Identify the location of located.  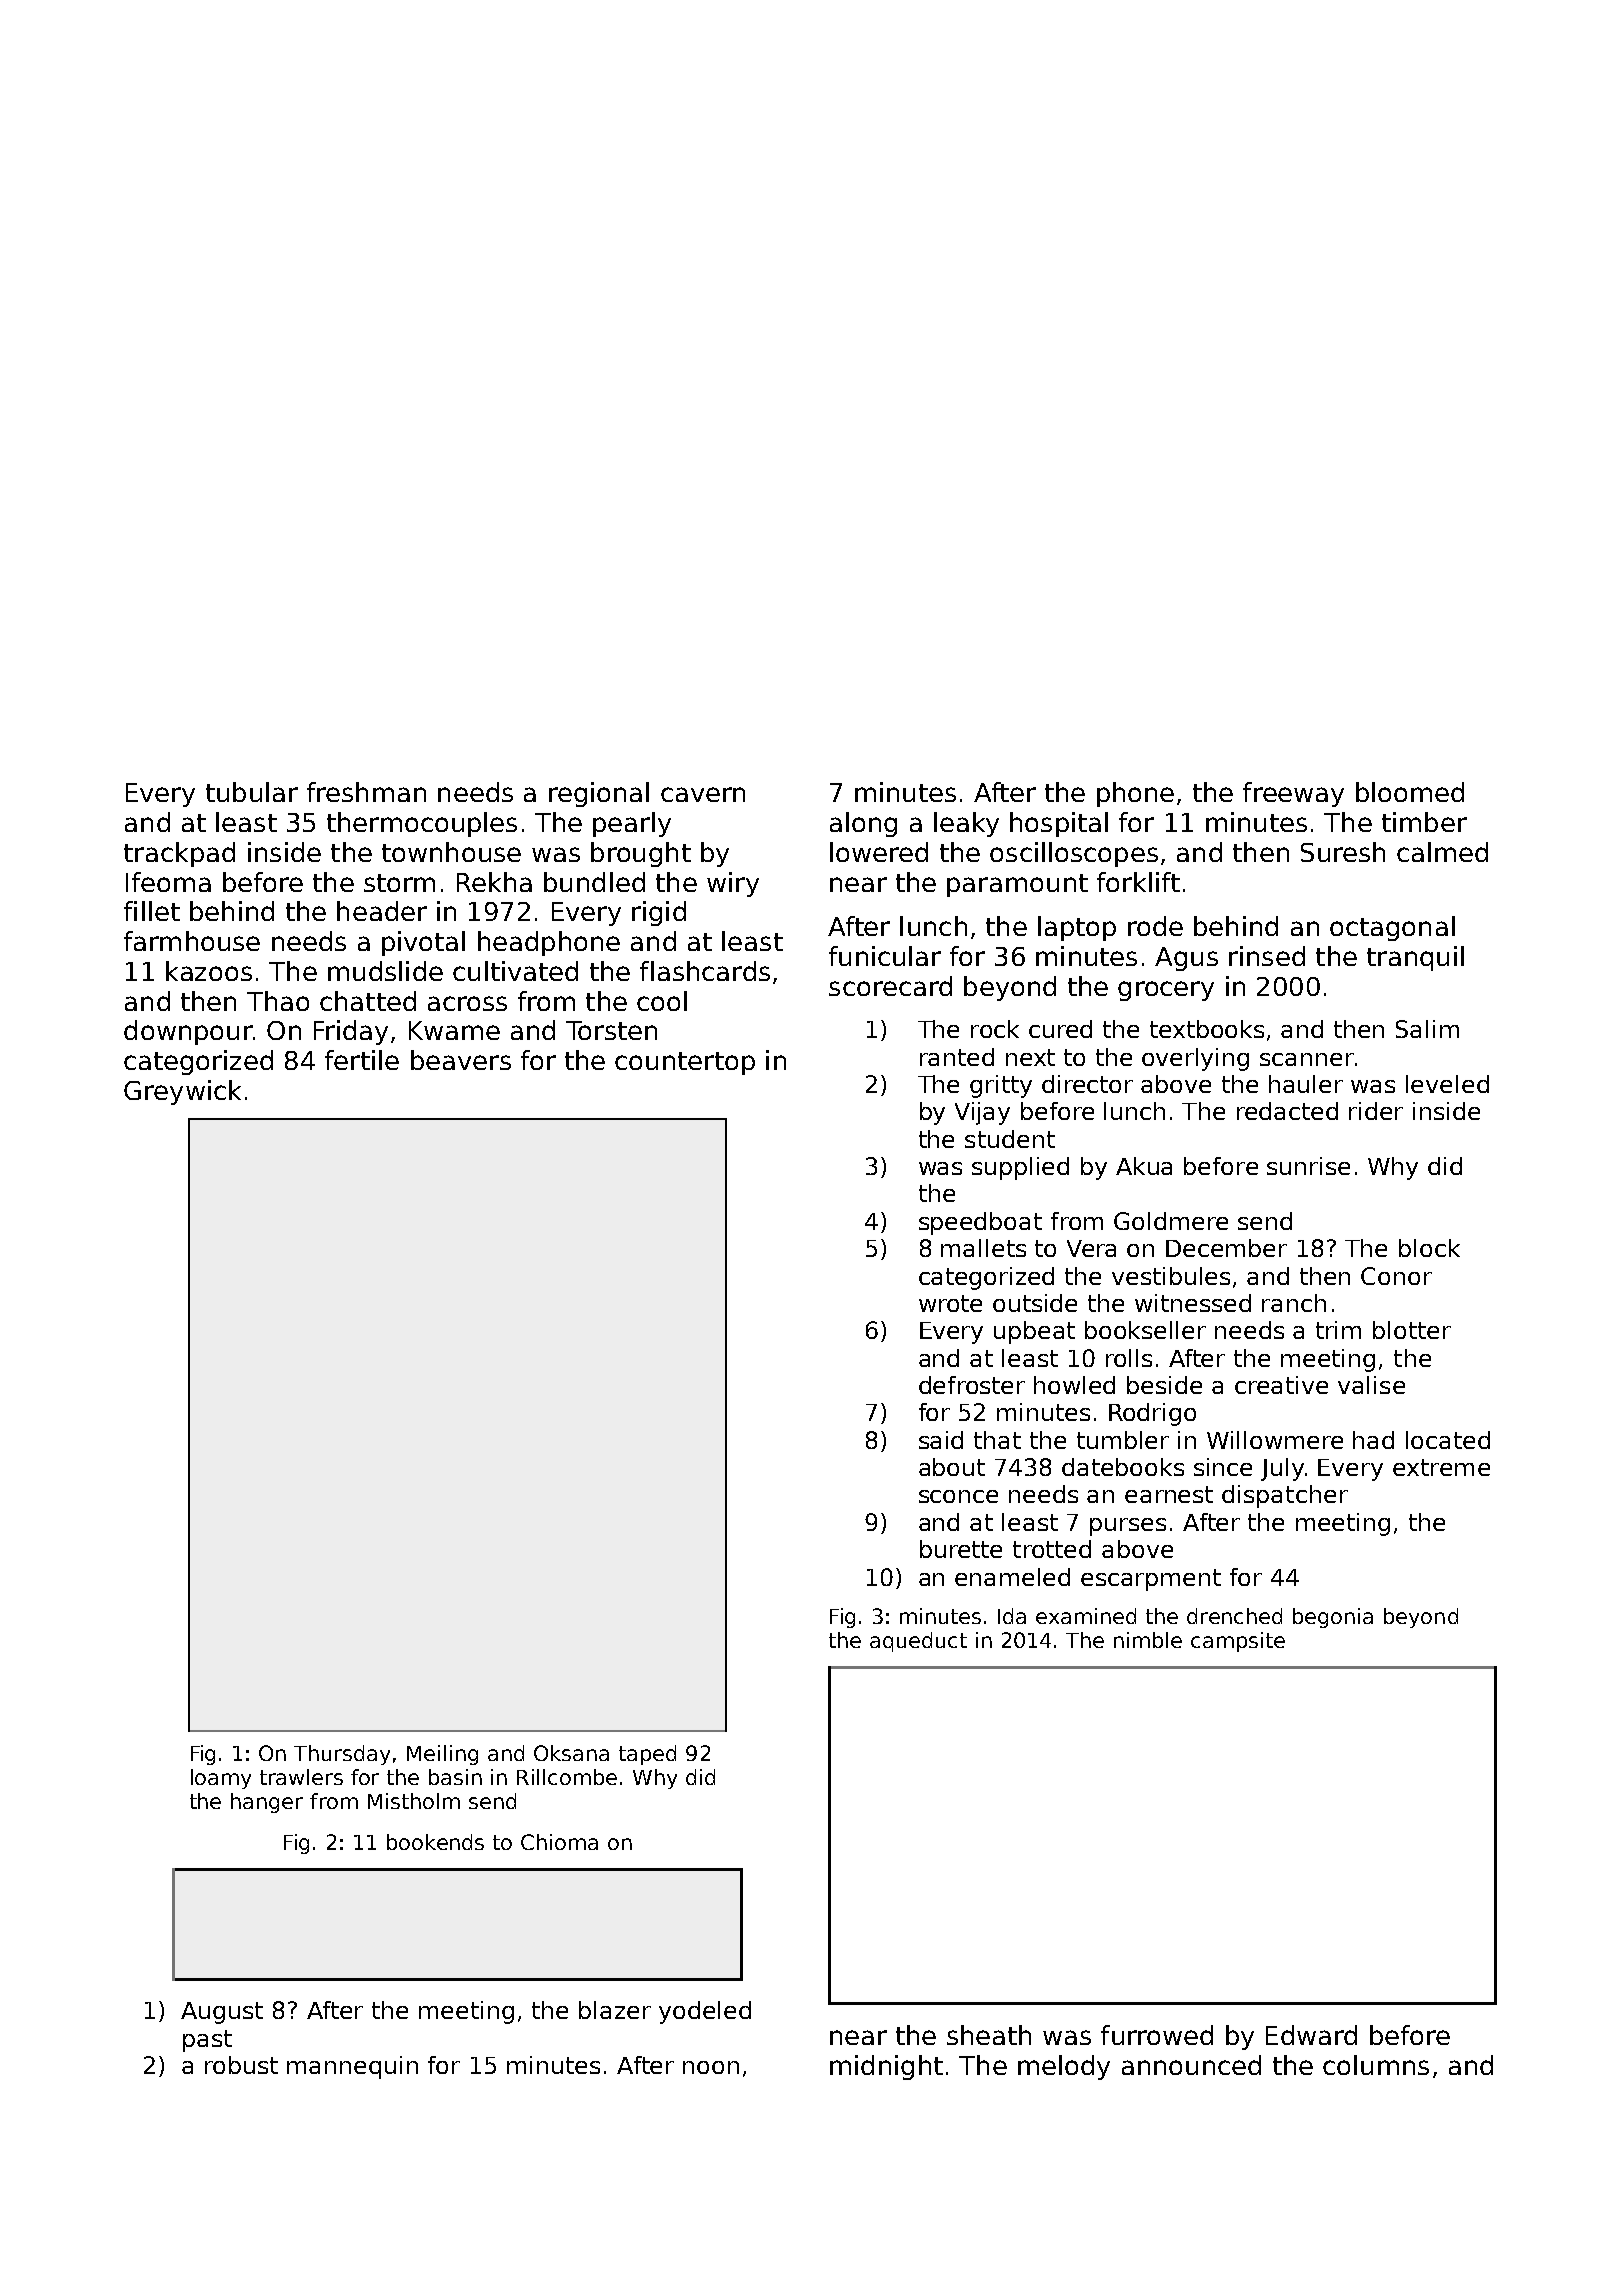
(1448, 1440).
